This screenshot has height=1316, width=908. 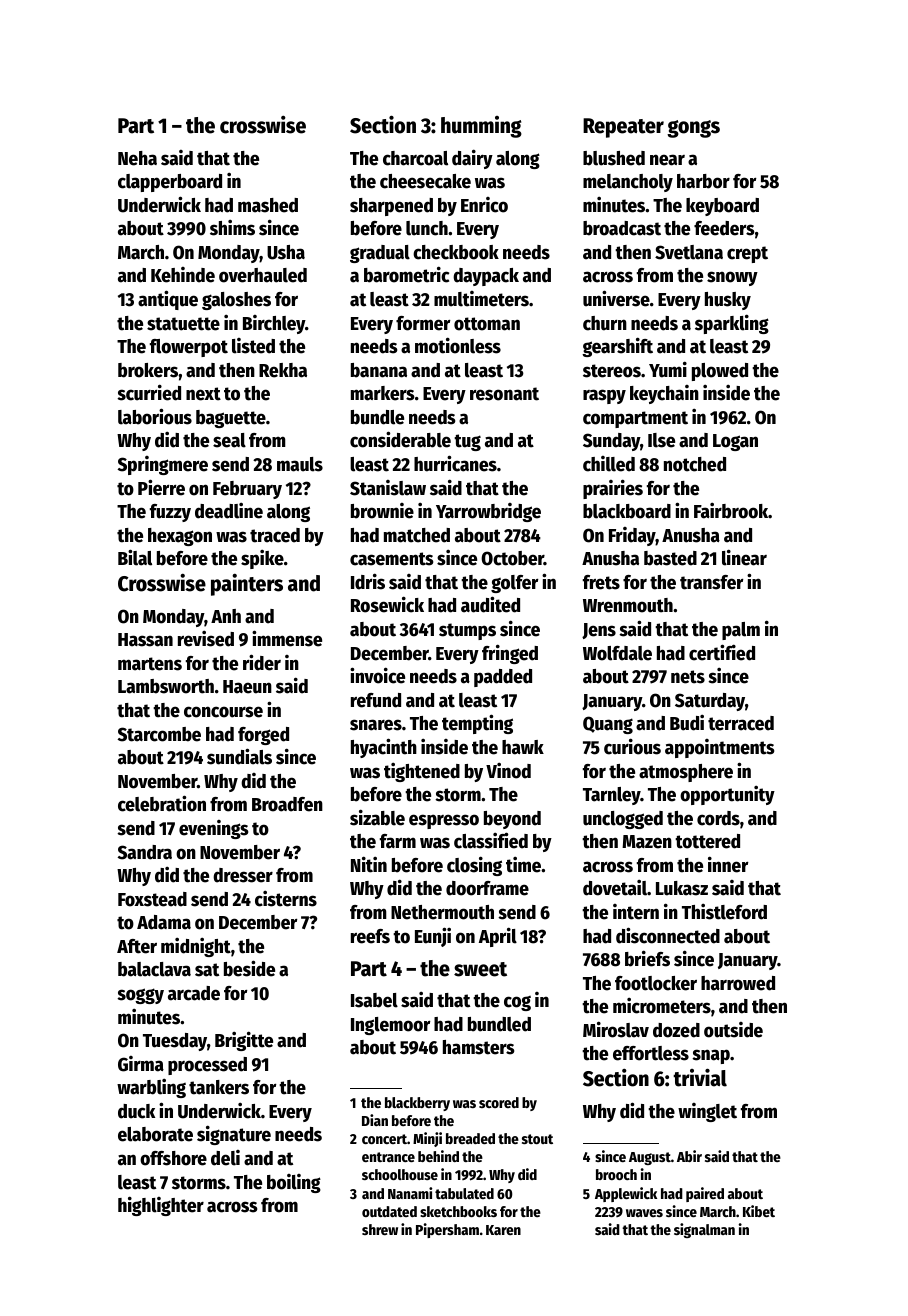 What do you see at coordinates (231, 419) in the screenshot?
I see `baguette` at bounding box center [231, 419].
